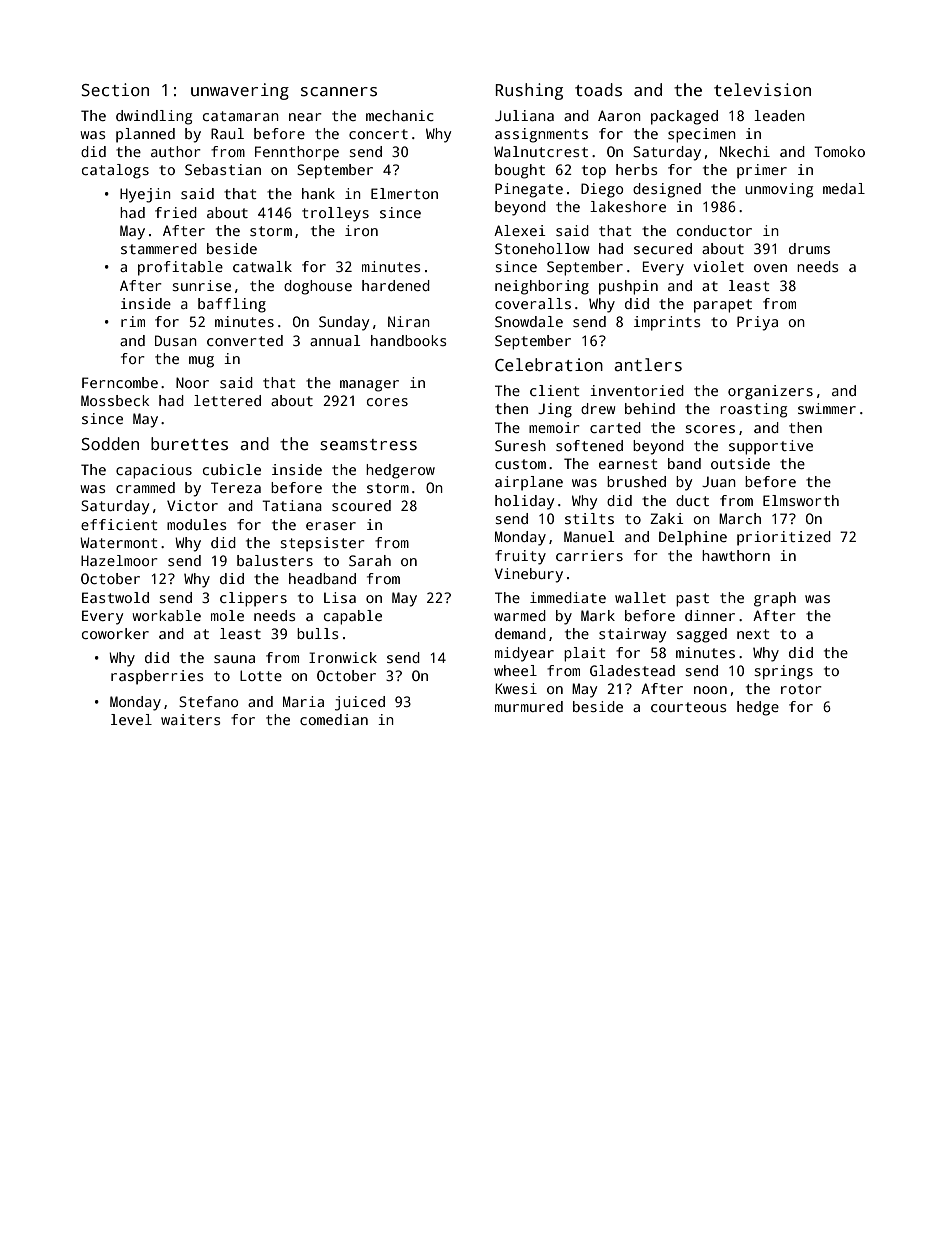 This screenshot has width=952, height=1233. I want to click on Stonehollow, so click(542, 248).
